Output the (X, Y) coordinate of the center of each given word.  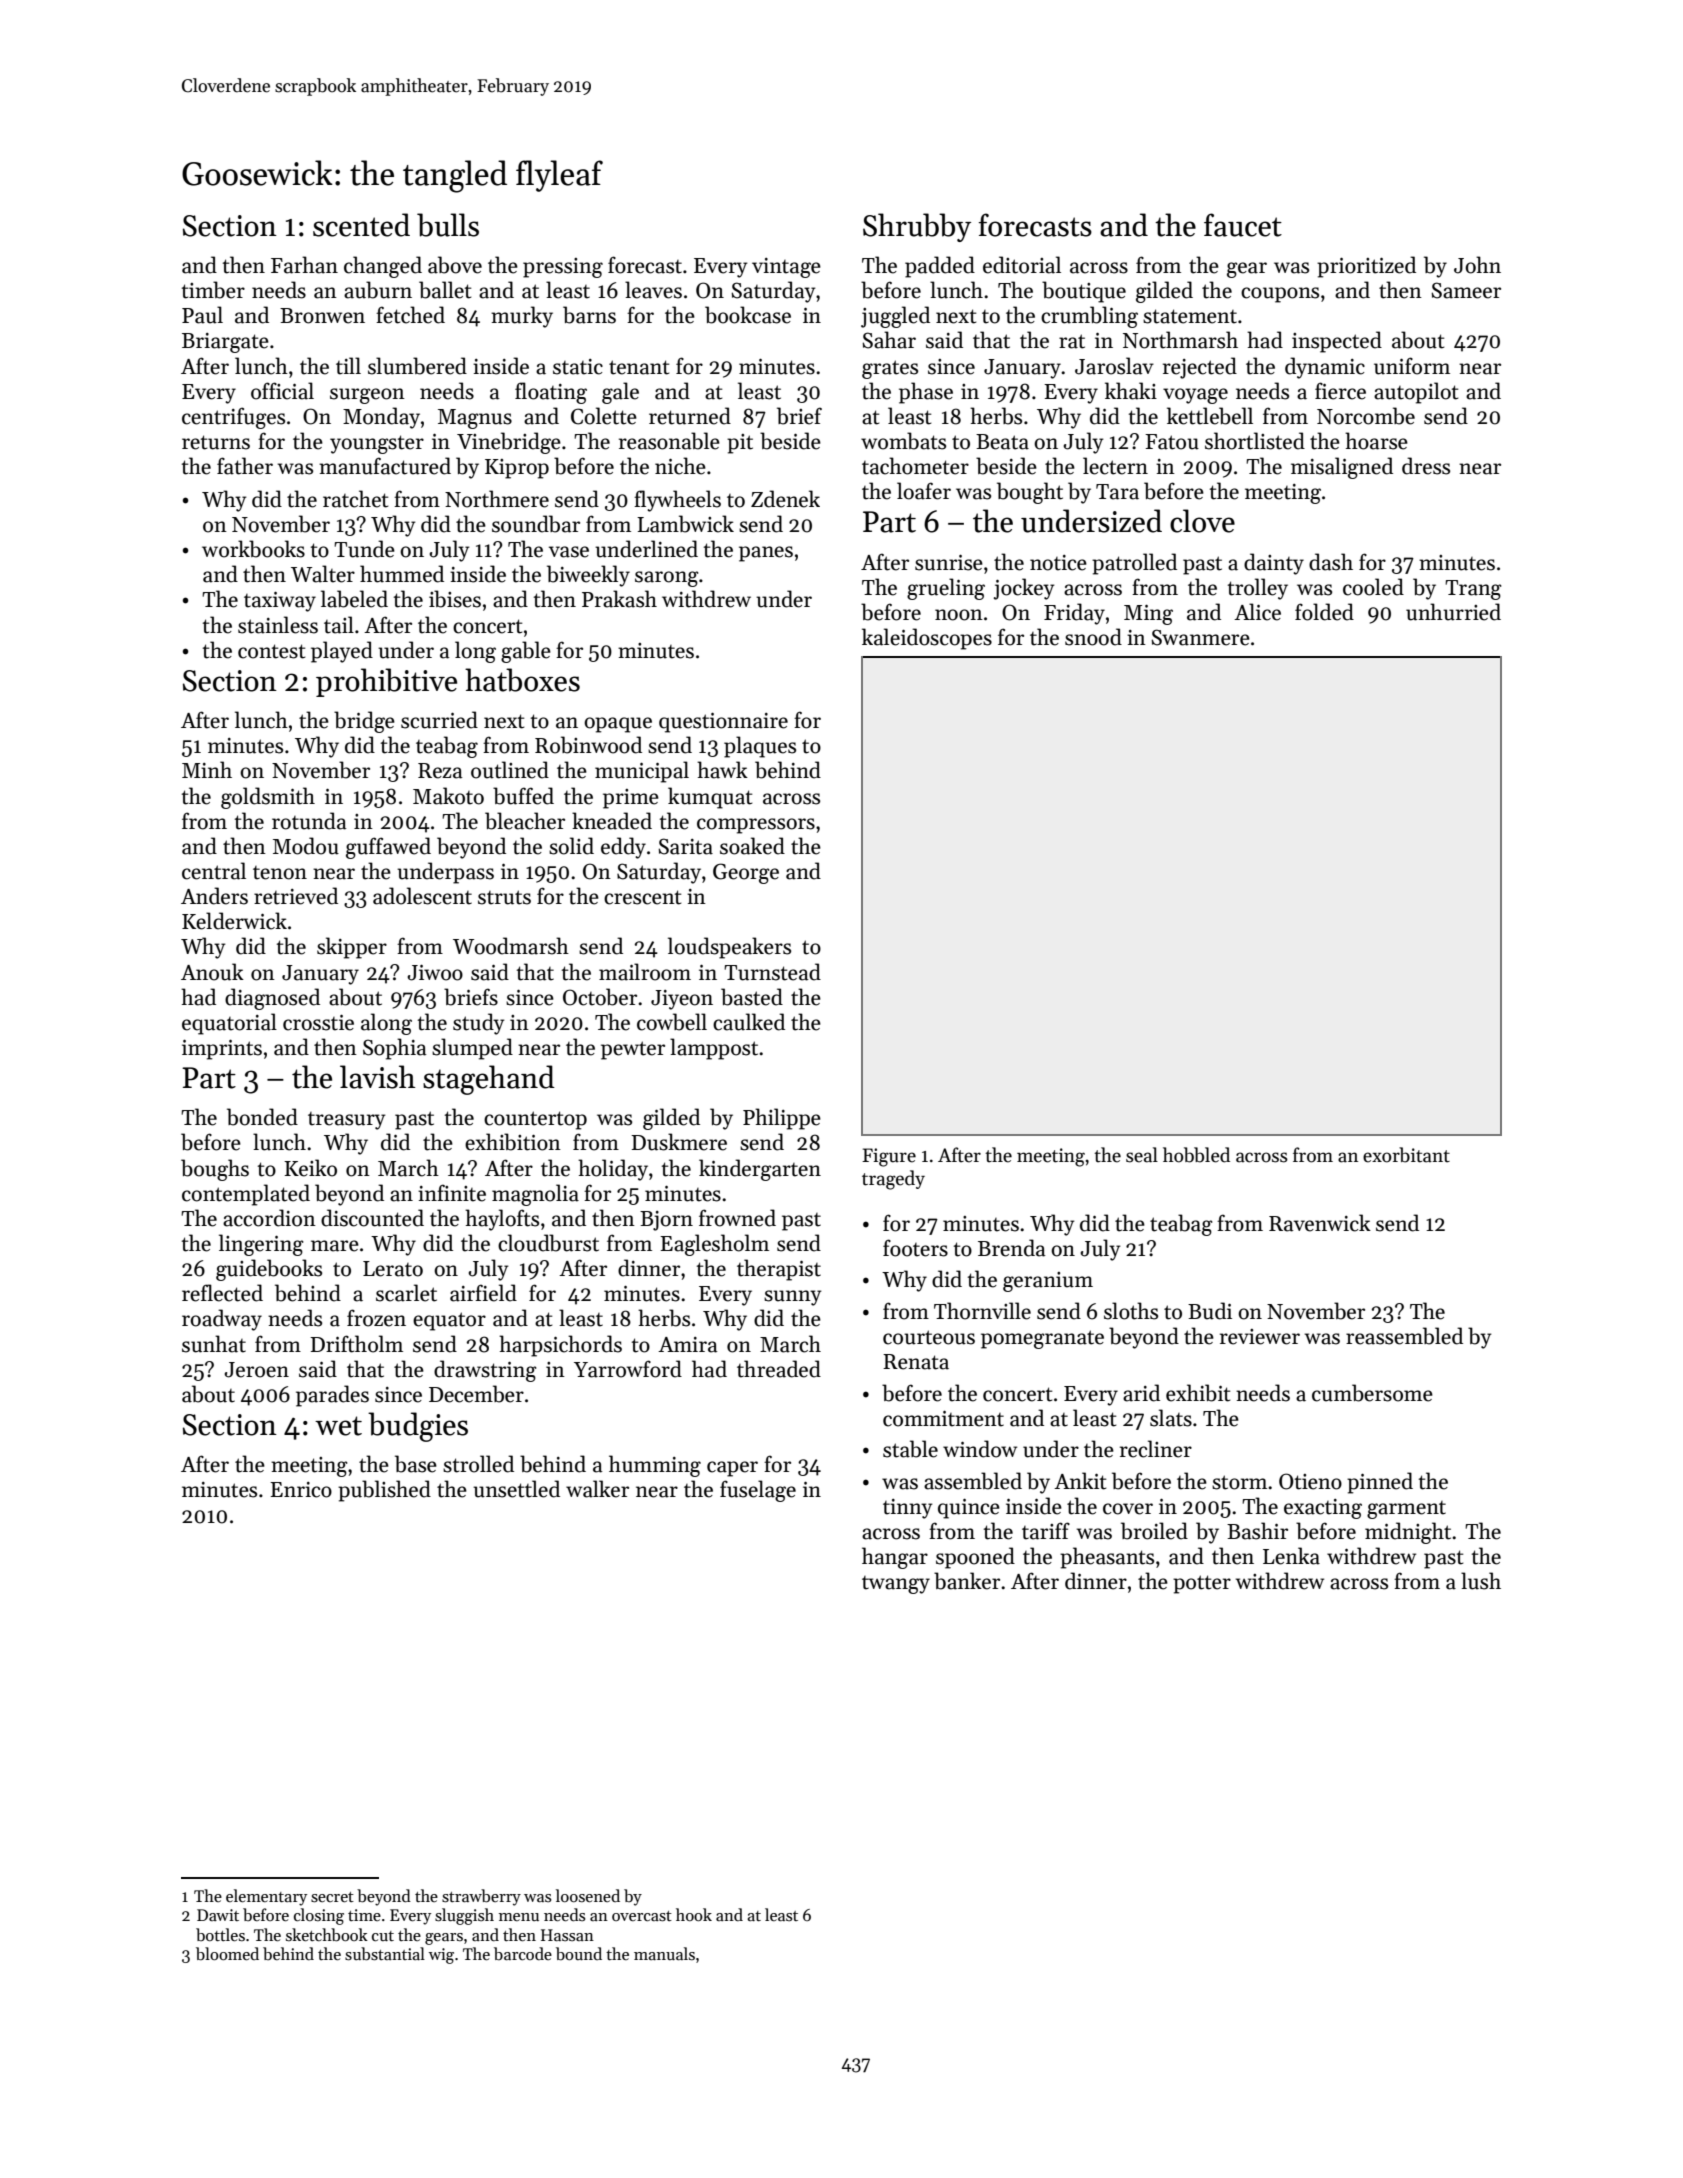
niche (680, 466)
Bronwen (322, 316)
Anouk (212, 972)
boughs (215, 1170)
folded (1324, 612)
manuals (664, 1953)
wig (441, 1956)
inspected (1337, 342)
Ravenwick (1320, 1223)
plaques (760, 747)
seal (1142, 1155)
